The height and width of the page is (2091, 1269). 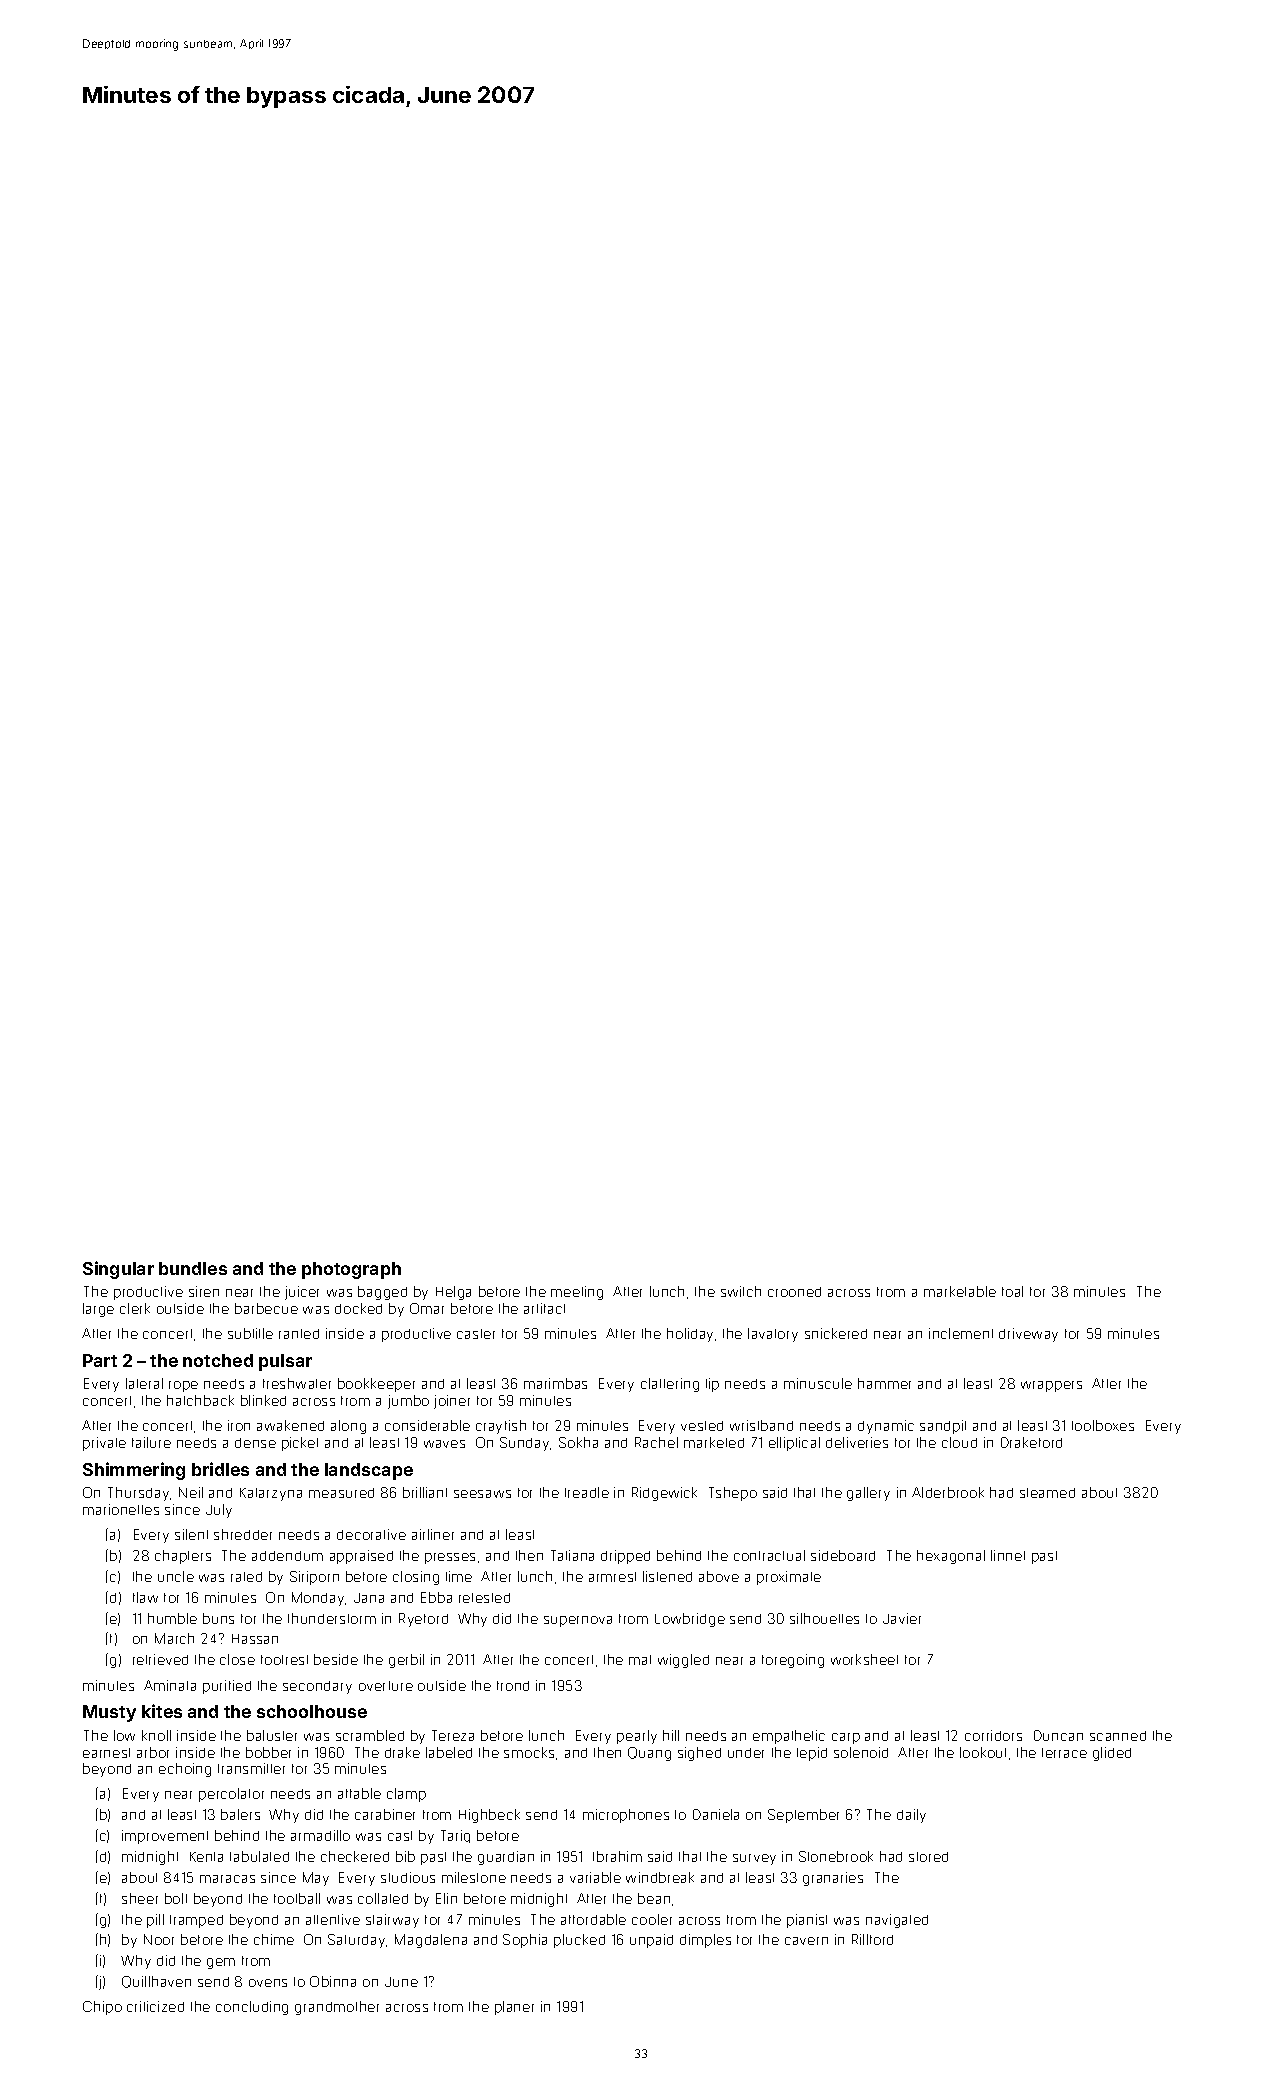 What do you see at coordinates (660, 1877) in the page?
I see `windbreak` at bounding box center [660, 1877].
